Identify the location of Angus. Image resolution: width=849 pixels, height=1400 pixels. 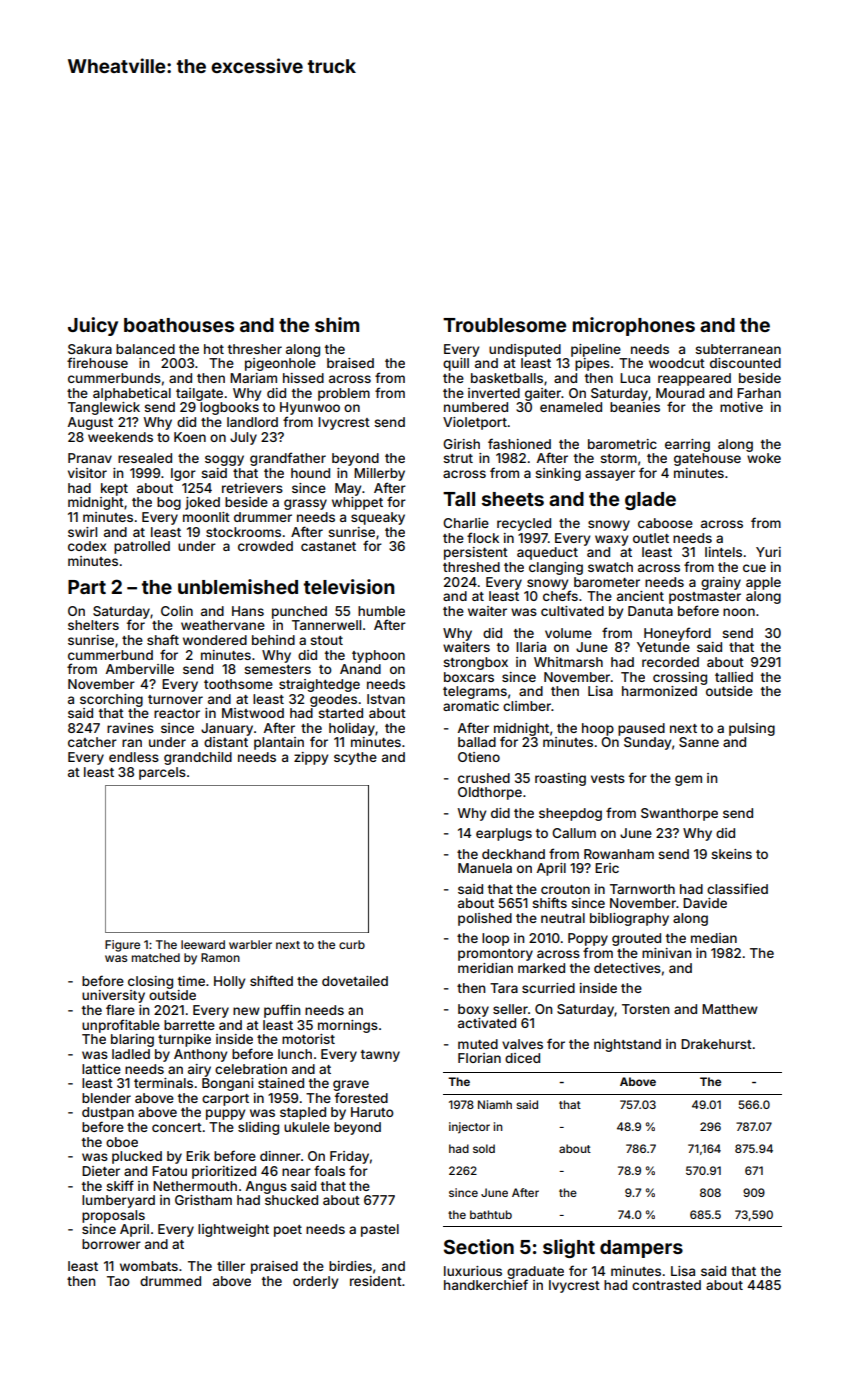
(266, 1187).
